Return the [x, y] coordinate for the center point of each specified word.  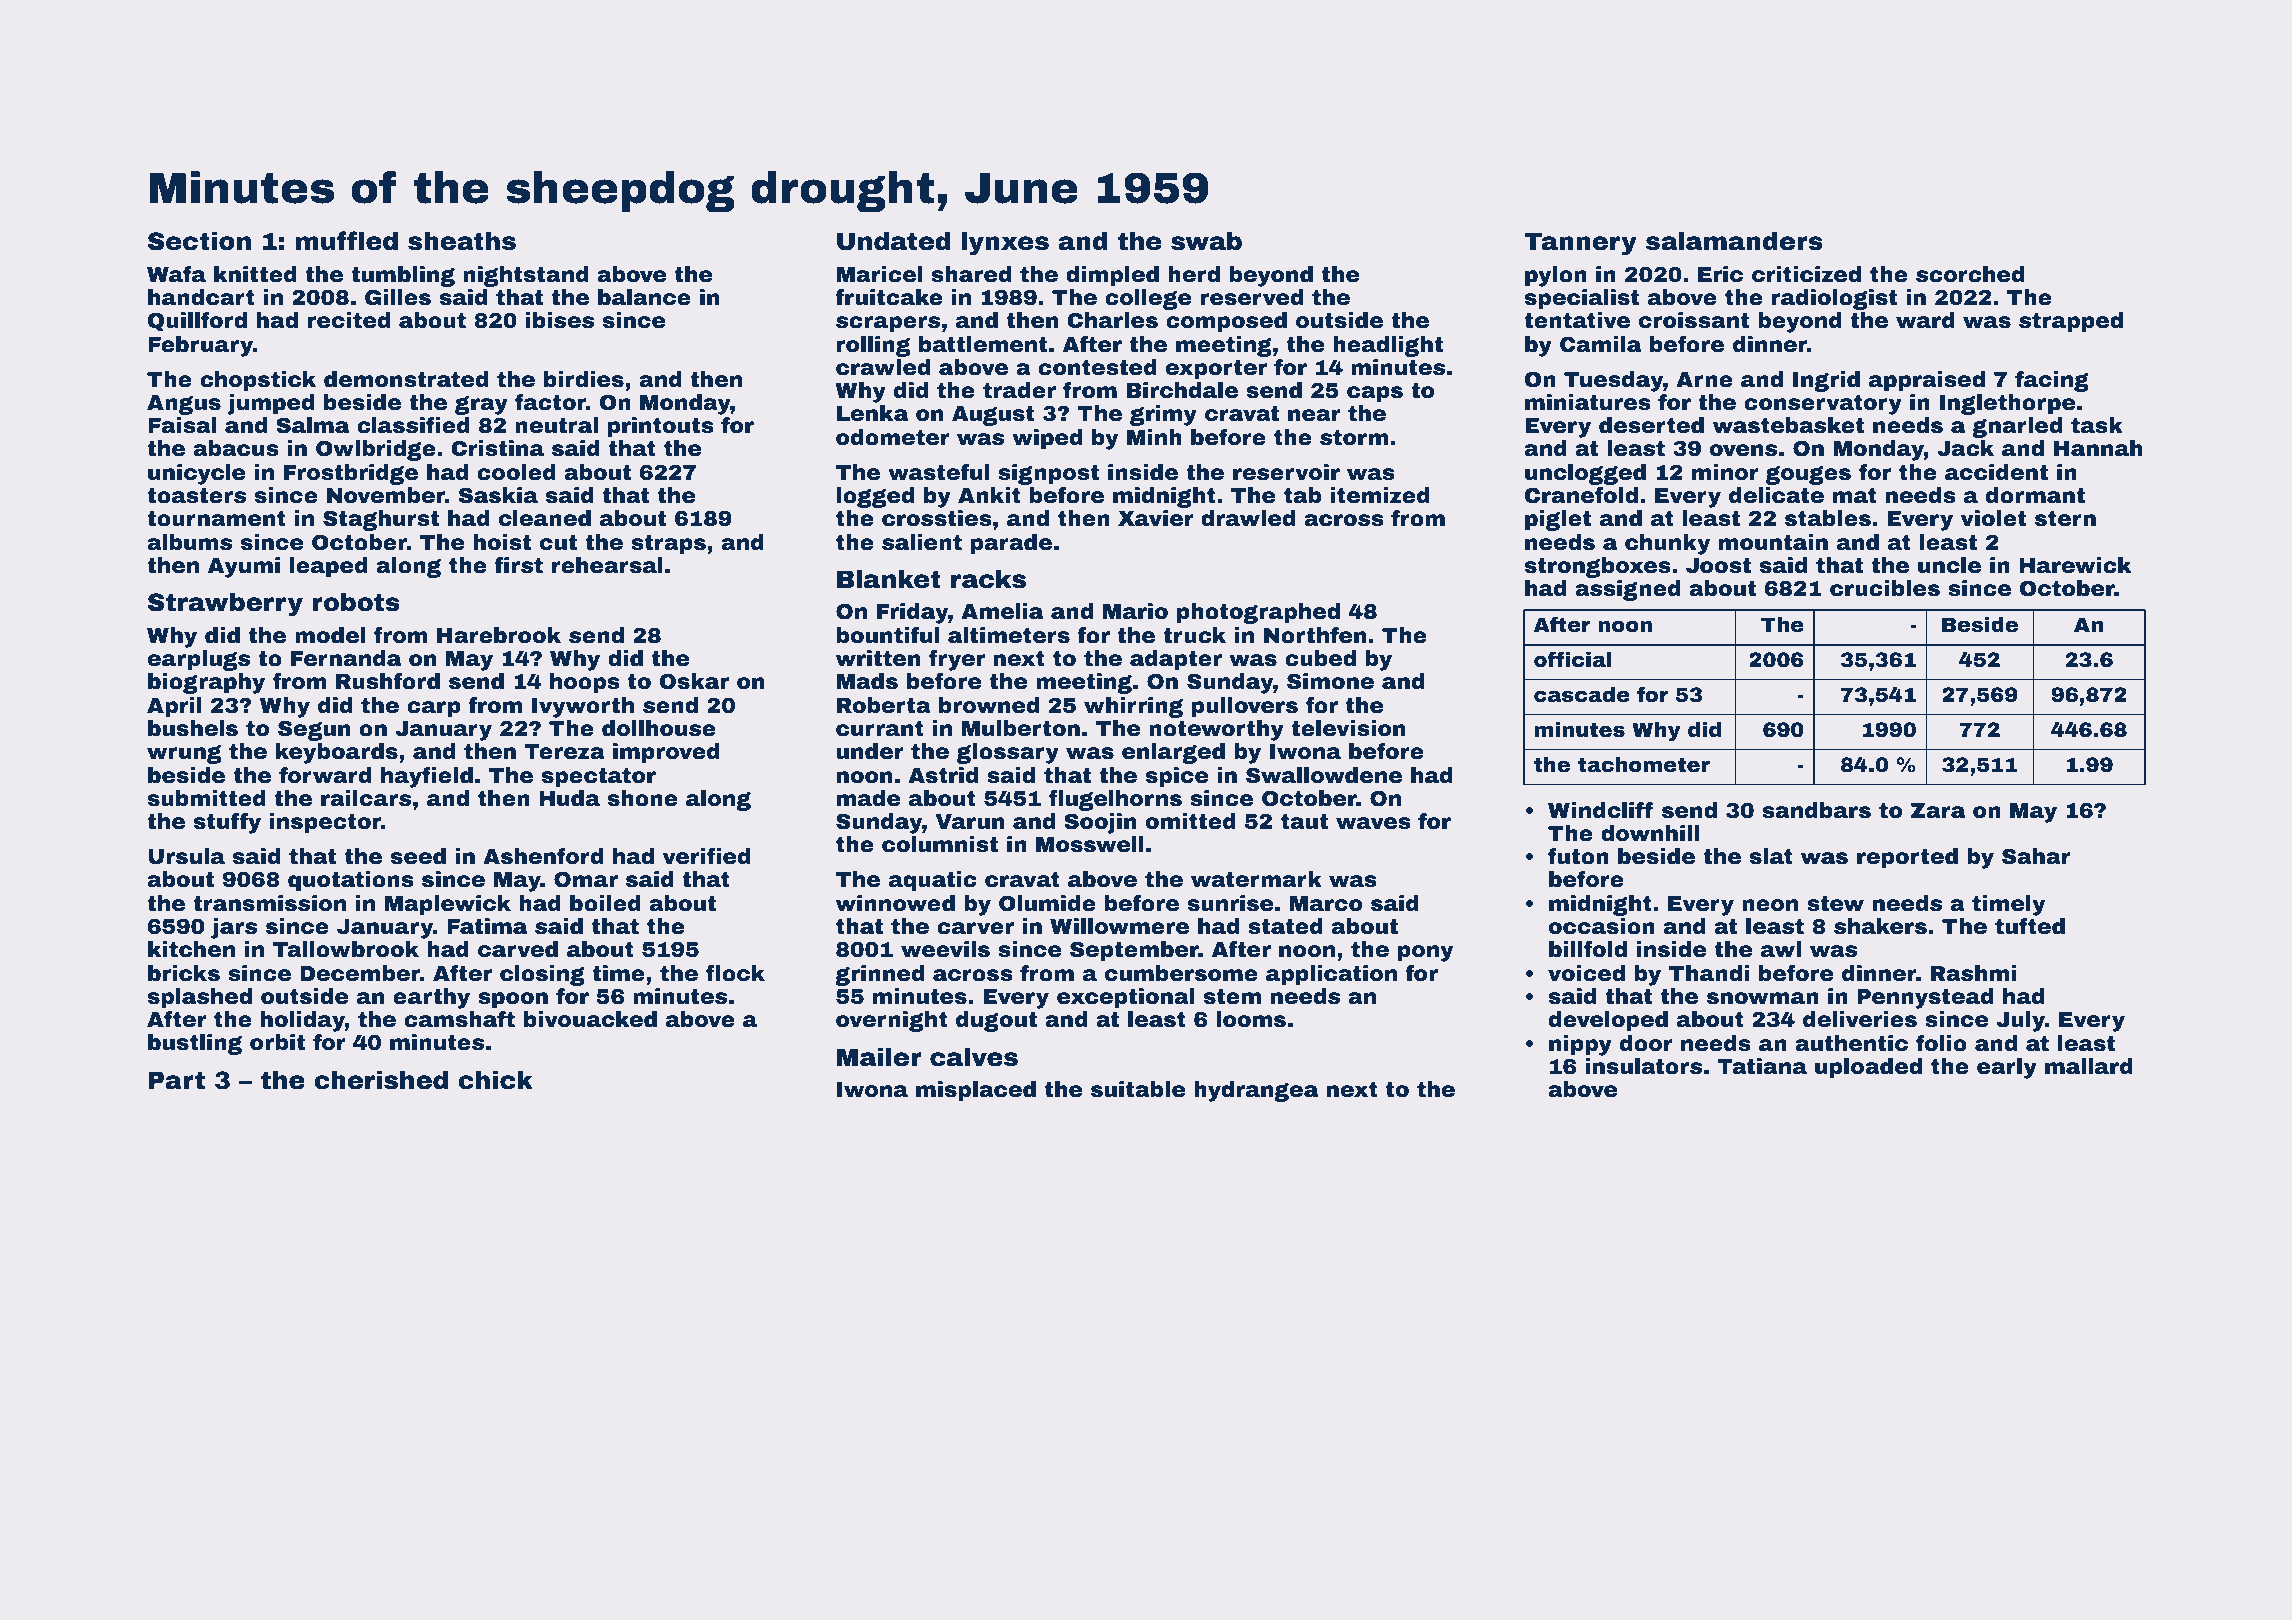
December [360, 973]
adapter [1176, 660]
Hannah [2098, 448]
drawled [1248, 518]
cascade [1582, 694]
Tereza [564, 752]
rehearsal [607, 565]
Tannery [1580, 244]
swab [1206, 241]
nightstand [526, 276]
